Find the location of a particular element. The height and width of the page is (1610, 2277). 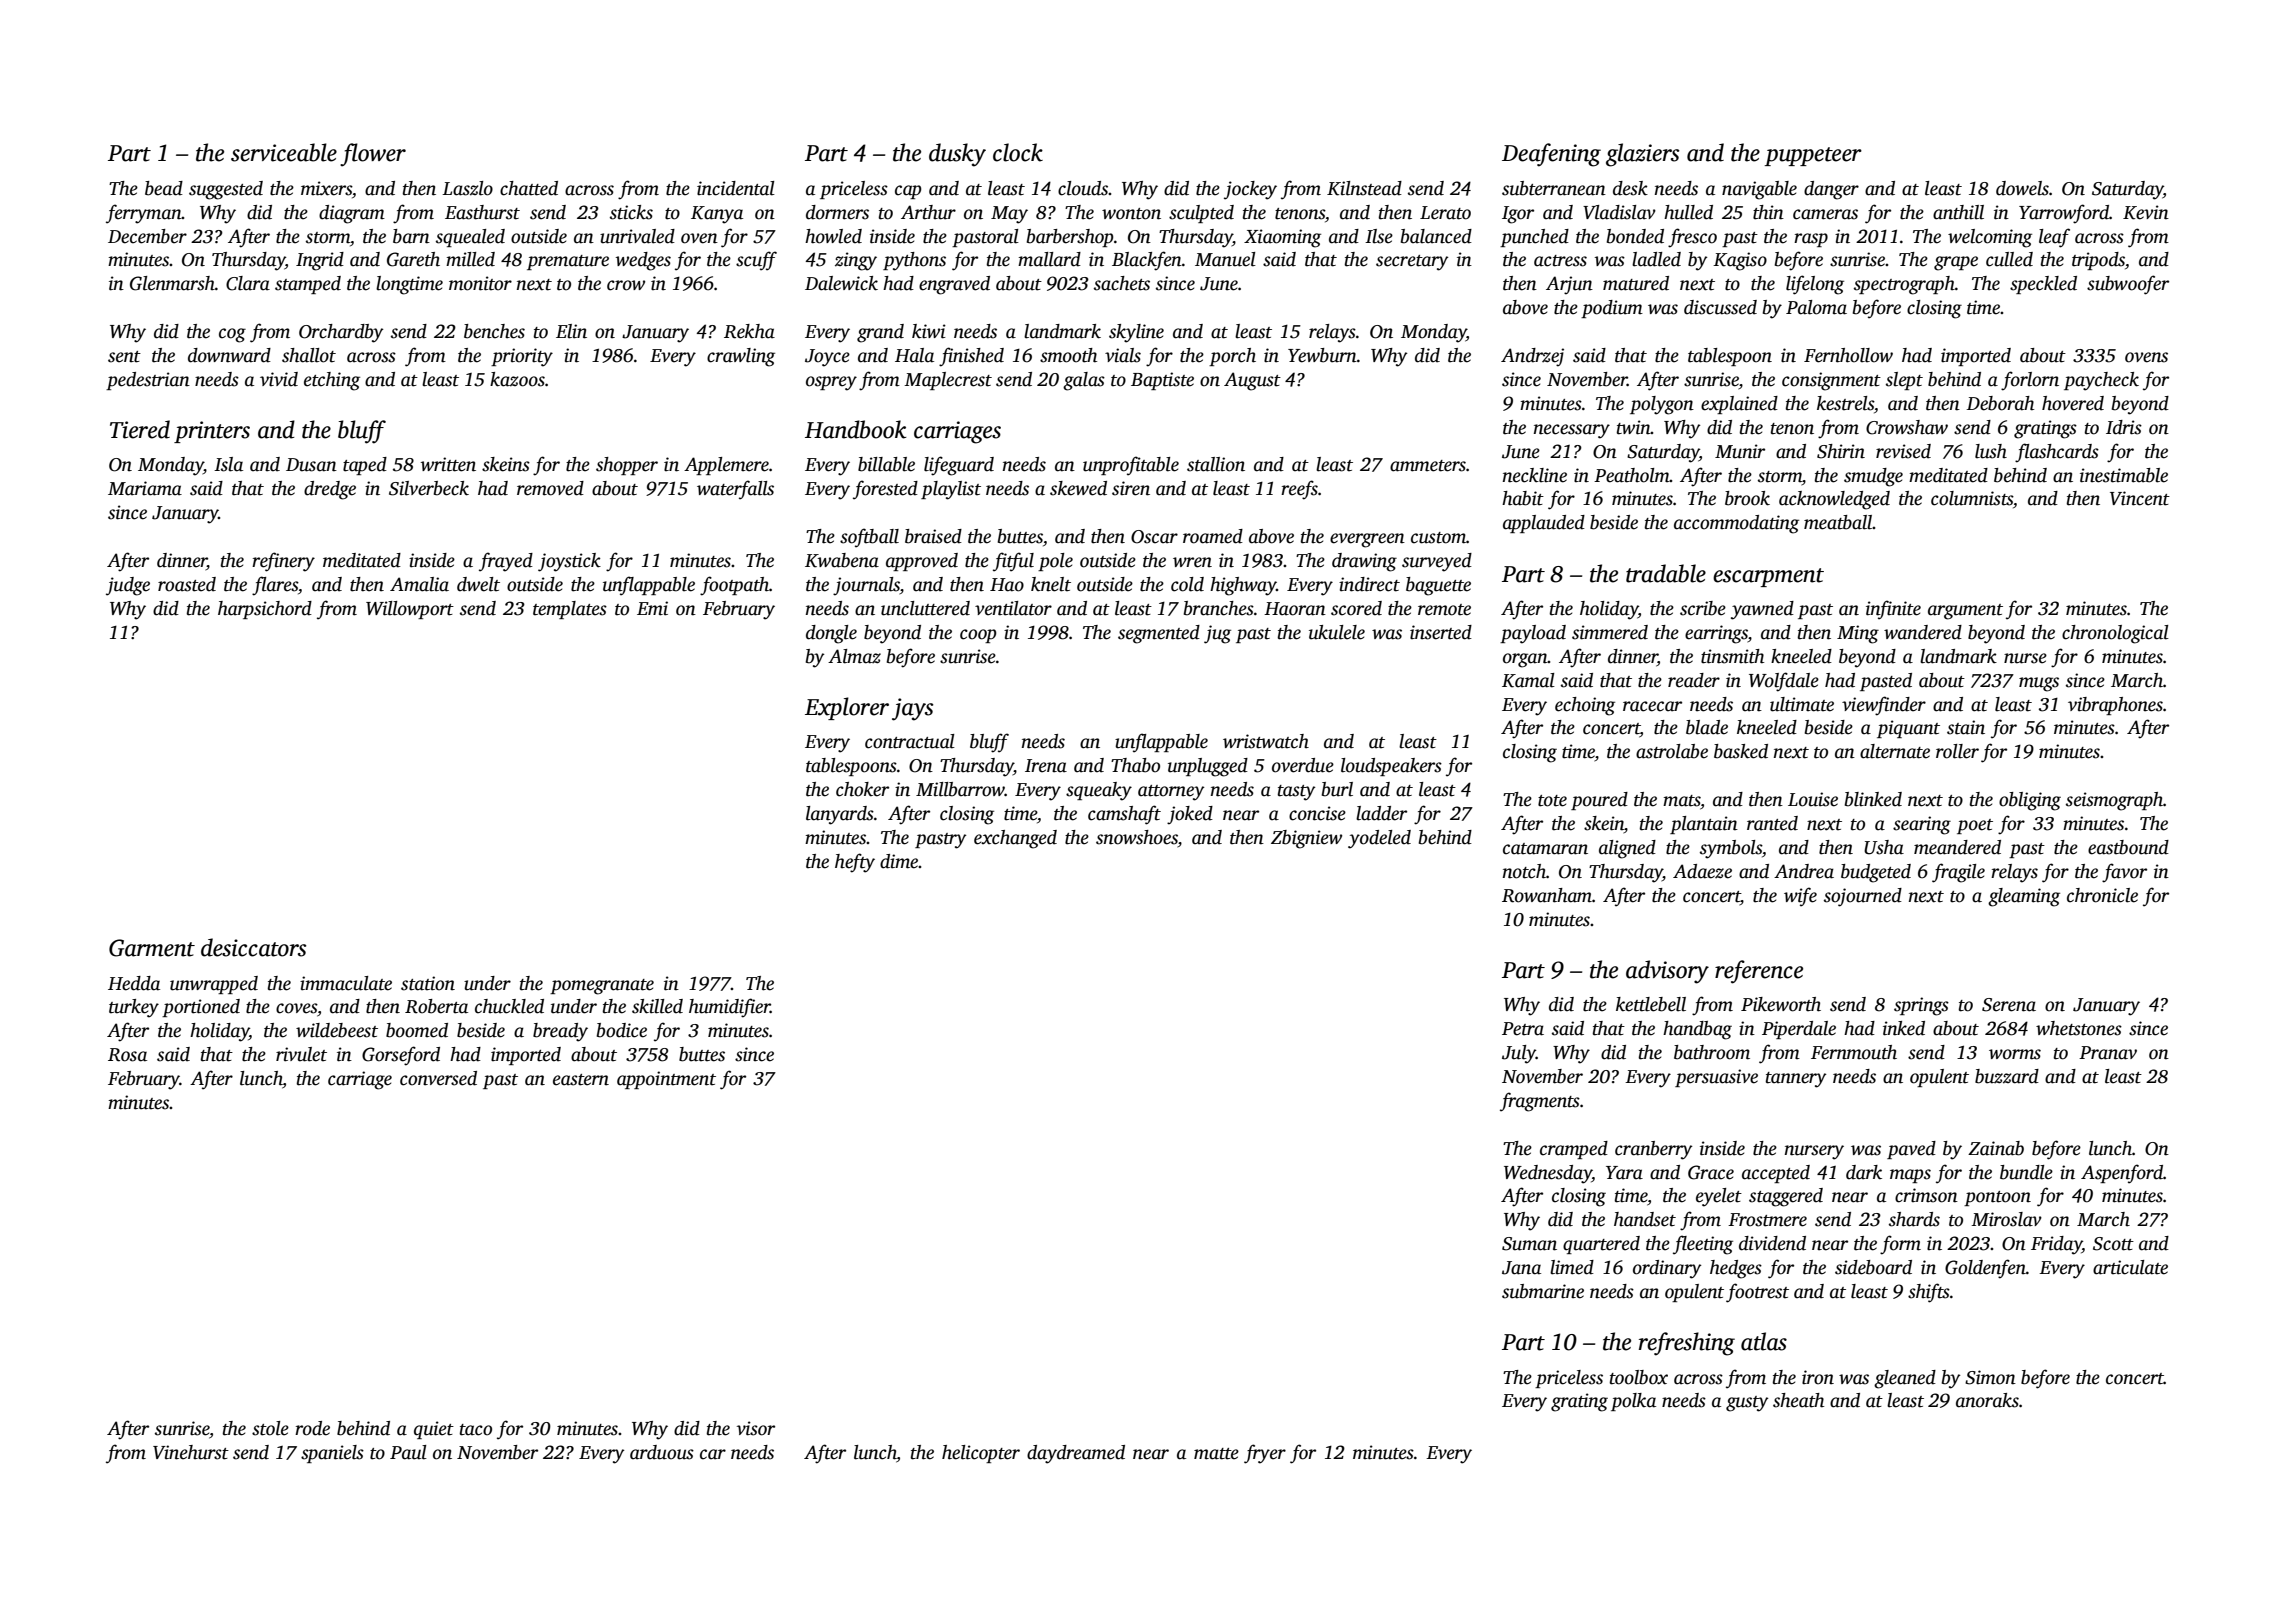

fragile is located at coordinates (1958, 873).
